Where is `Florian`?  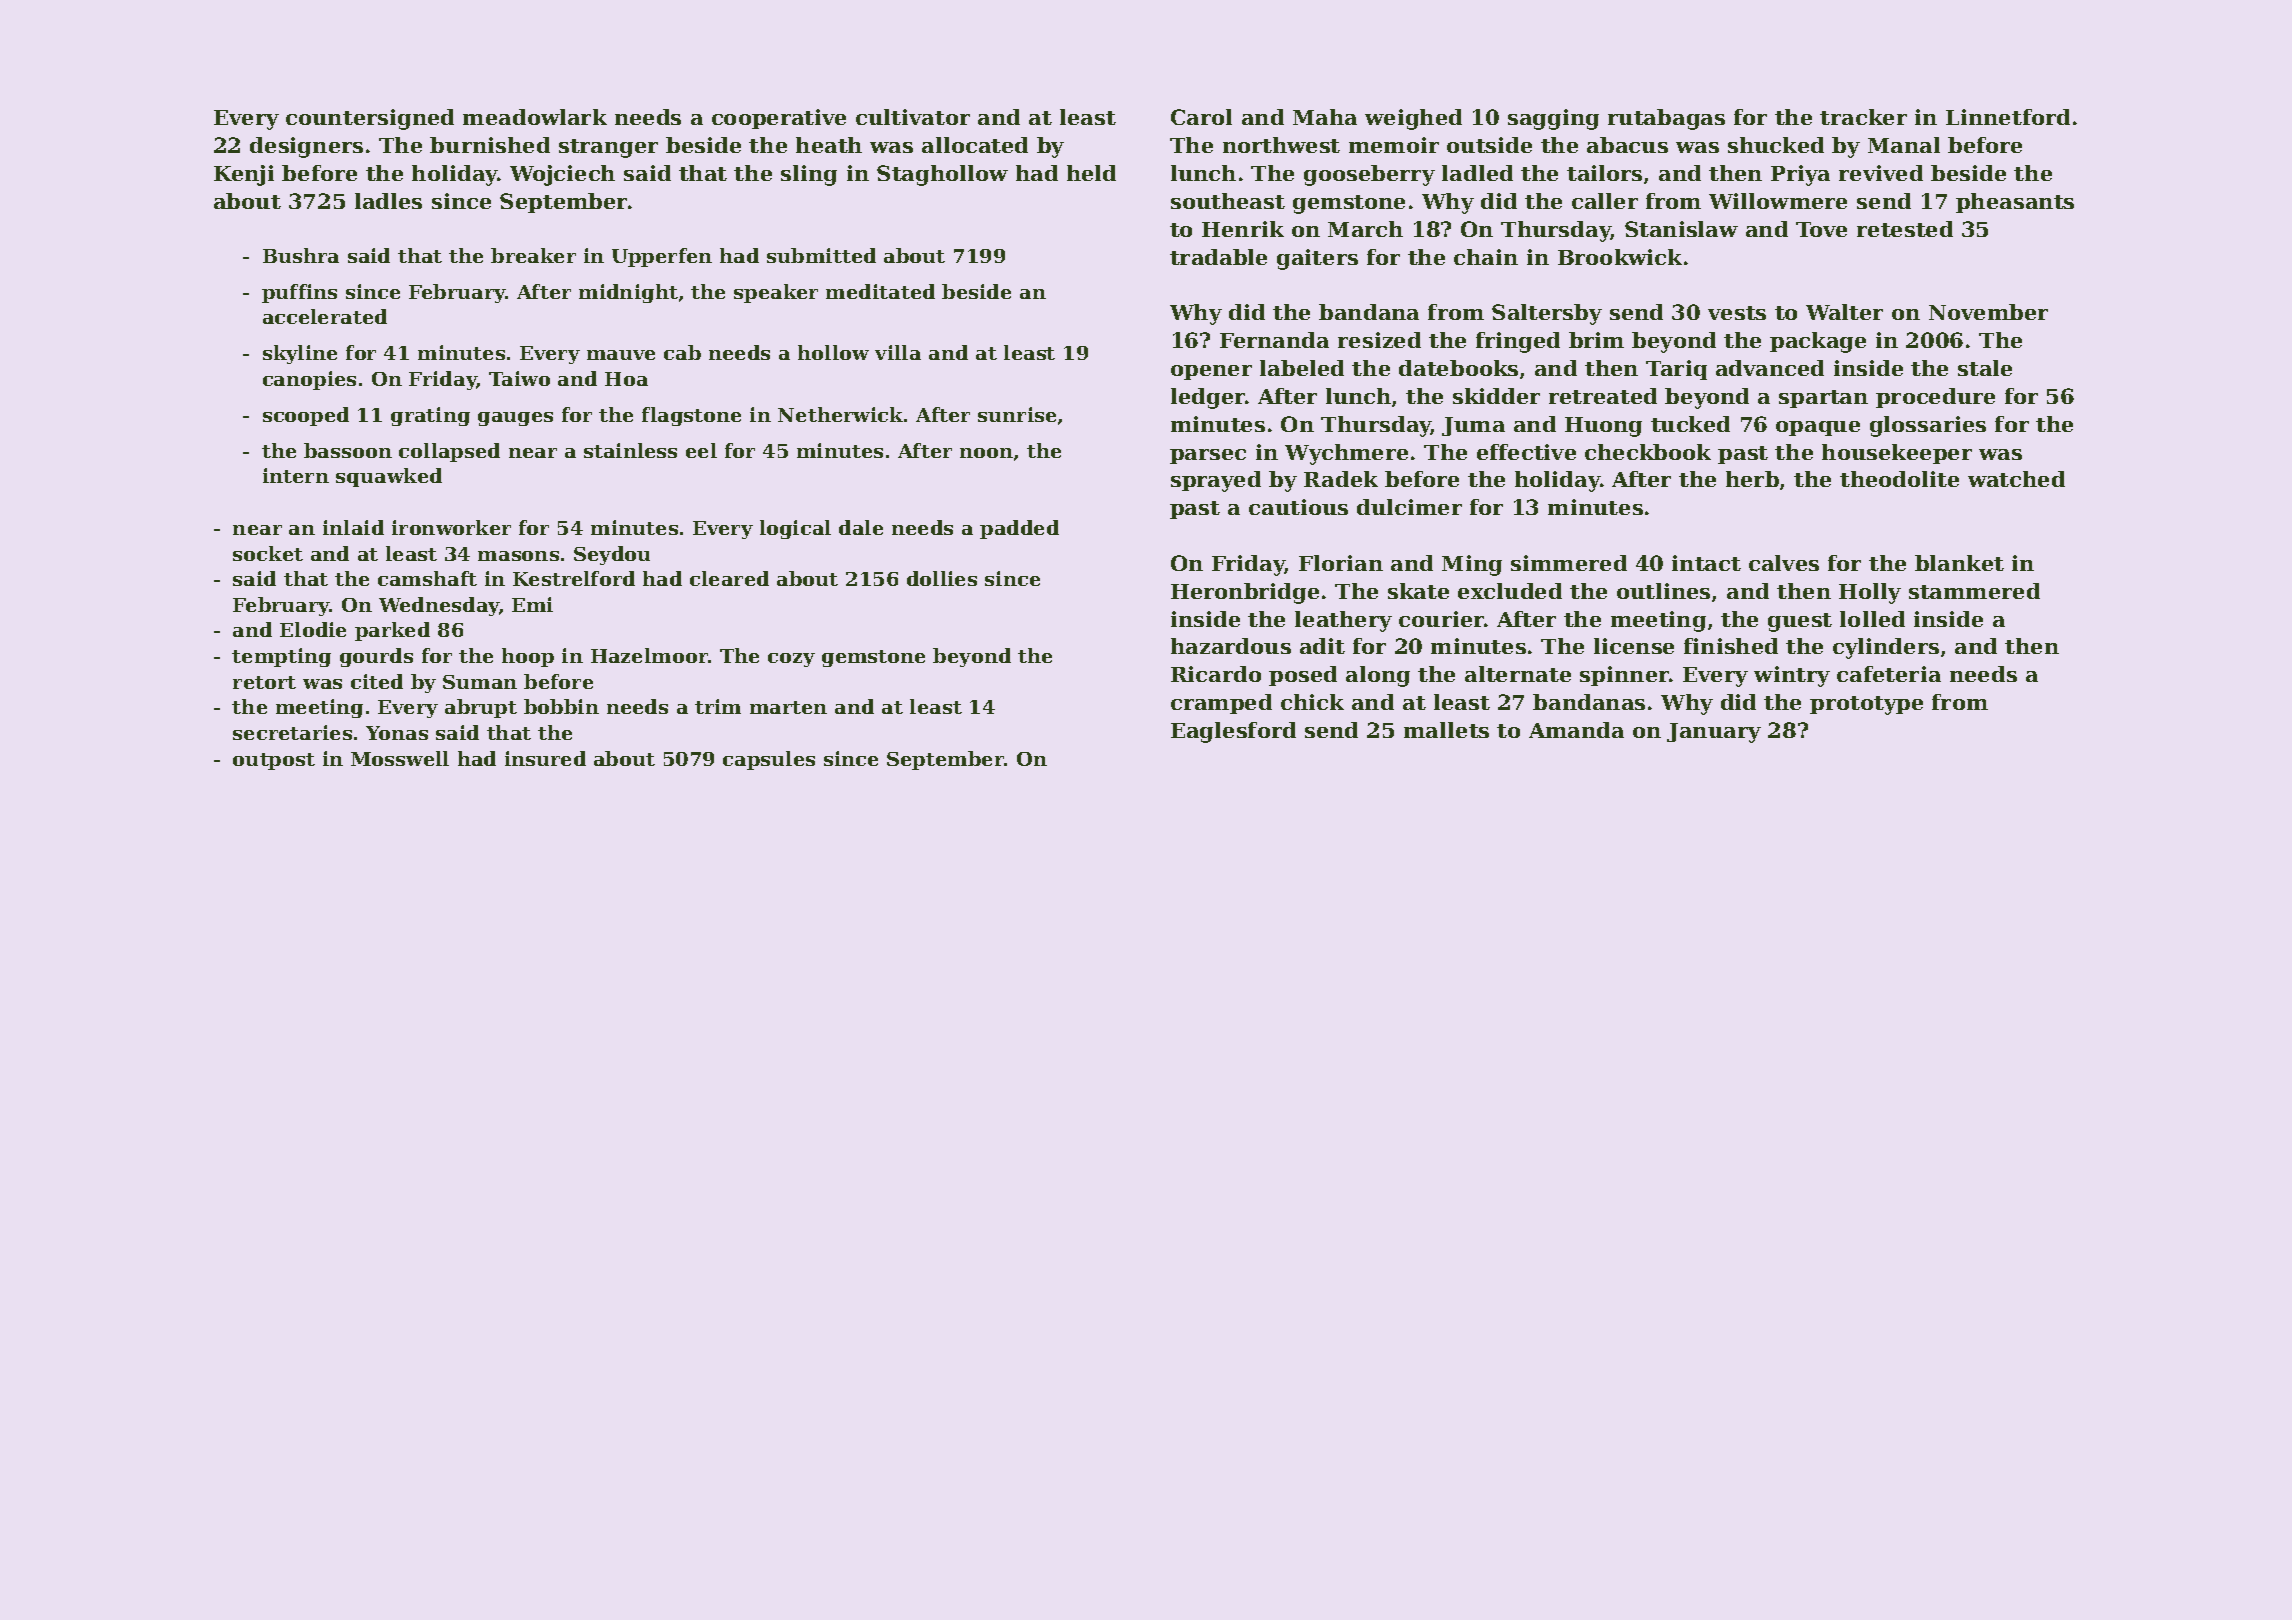 Florian is located at coordinates (1341, 563).
